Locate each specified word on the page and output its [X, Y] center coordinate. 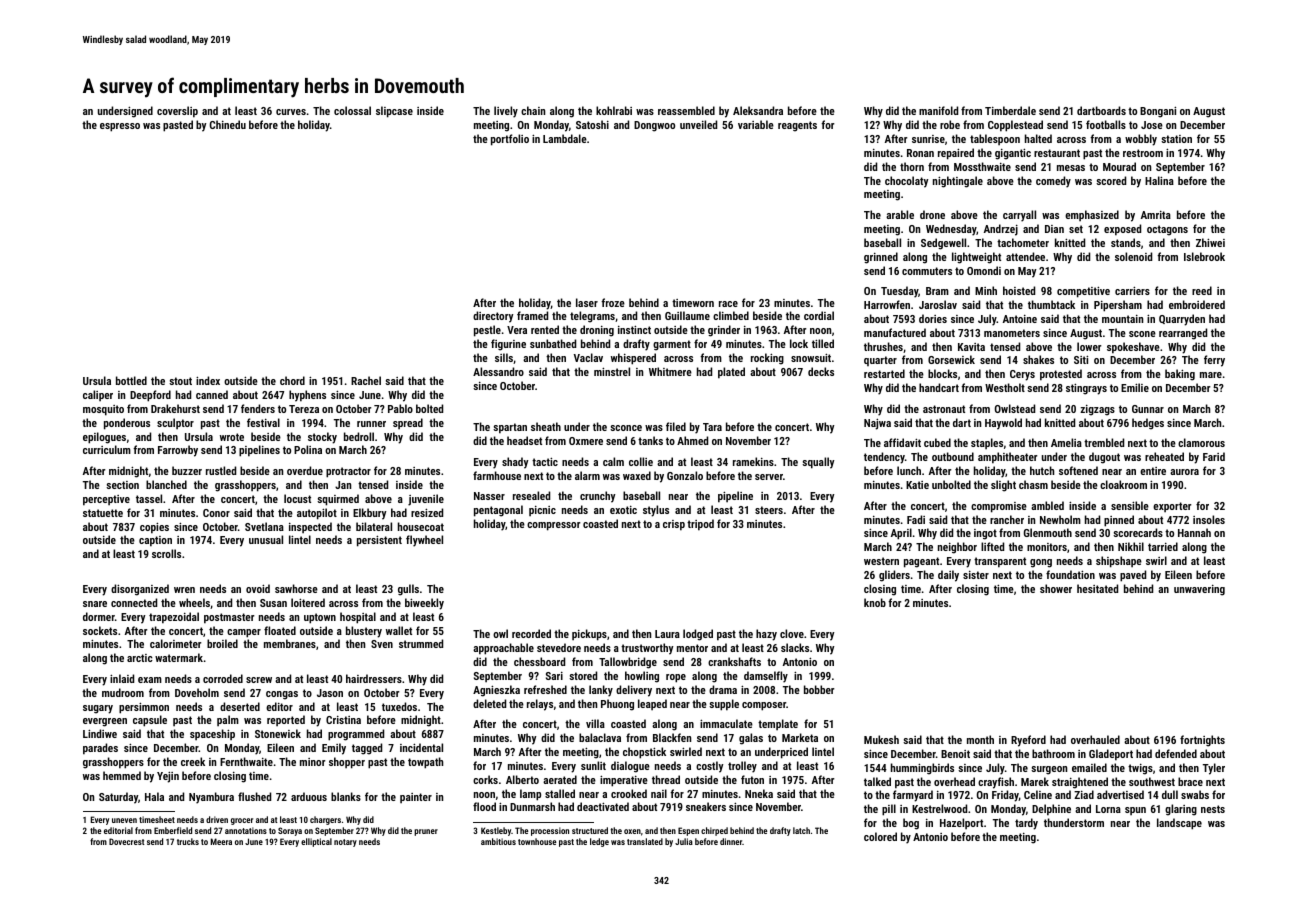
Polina [308, 449]
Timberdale [1010, 110]
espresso [120, 127]
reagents [797, 126]
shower [1056, 588]
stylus [656, 511]
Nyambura [211, 798]
